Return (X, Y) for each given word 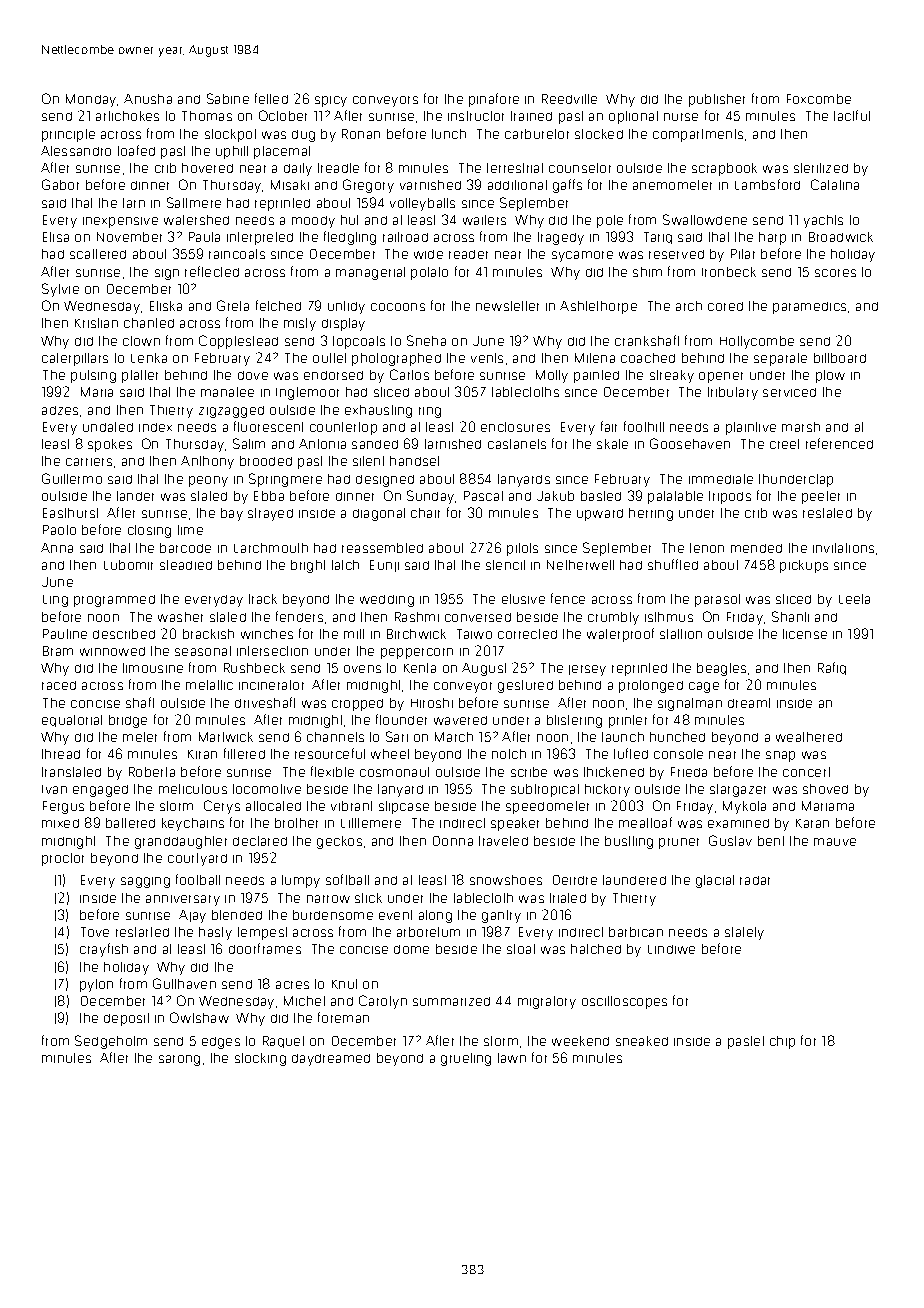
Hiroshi (432, 703)
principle (68, 135)
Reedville (569, 99)
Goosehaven (690, 443)
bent (771, 841)
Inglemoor (307, 393)
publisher (717, 100)
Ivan (54, 789)
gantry (501, 916)
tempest (262, 933)
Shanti (790, 616)
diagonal (379, 514)
